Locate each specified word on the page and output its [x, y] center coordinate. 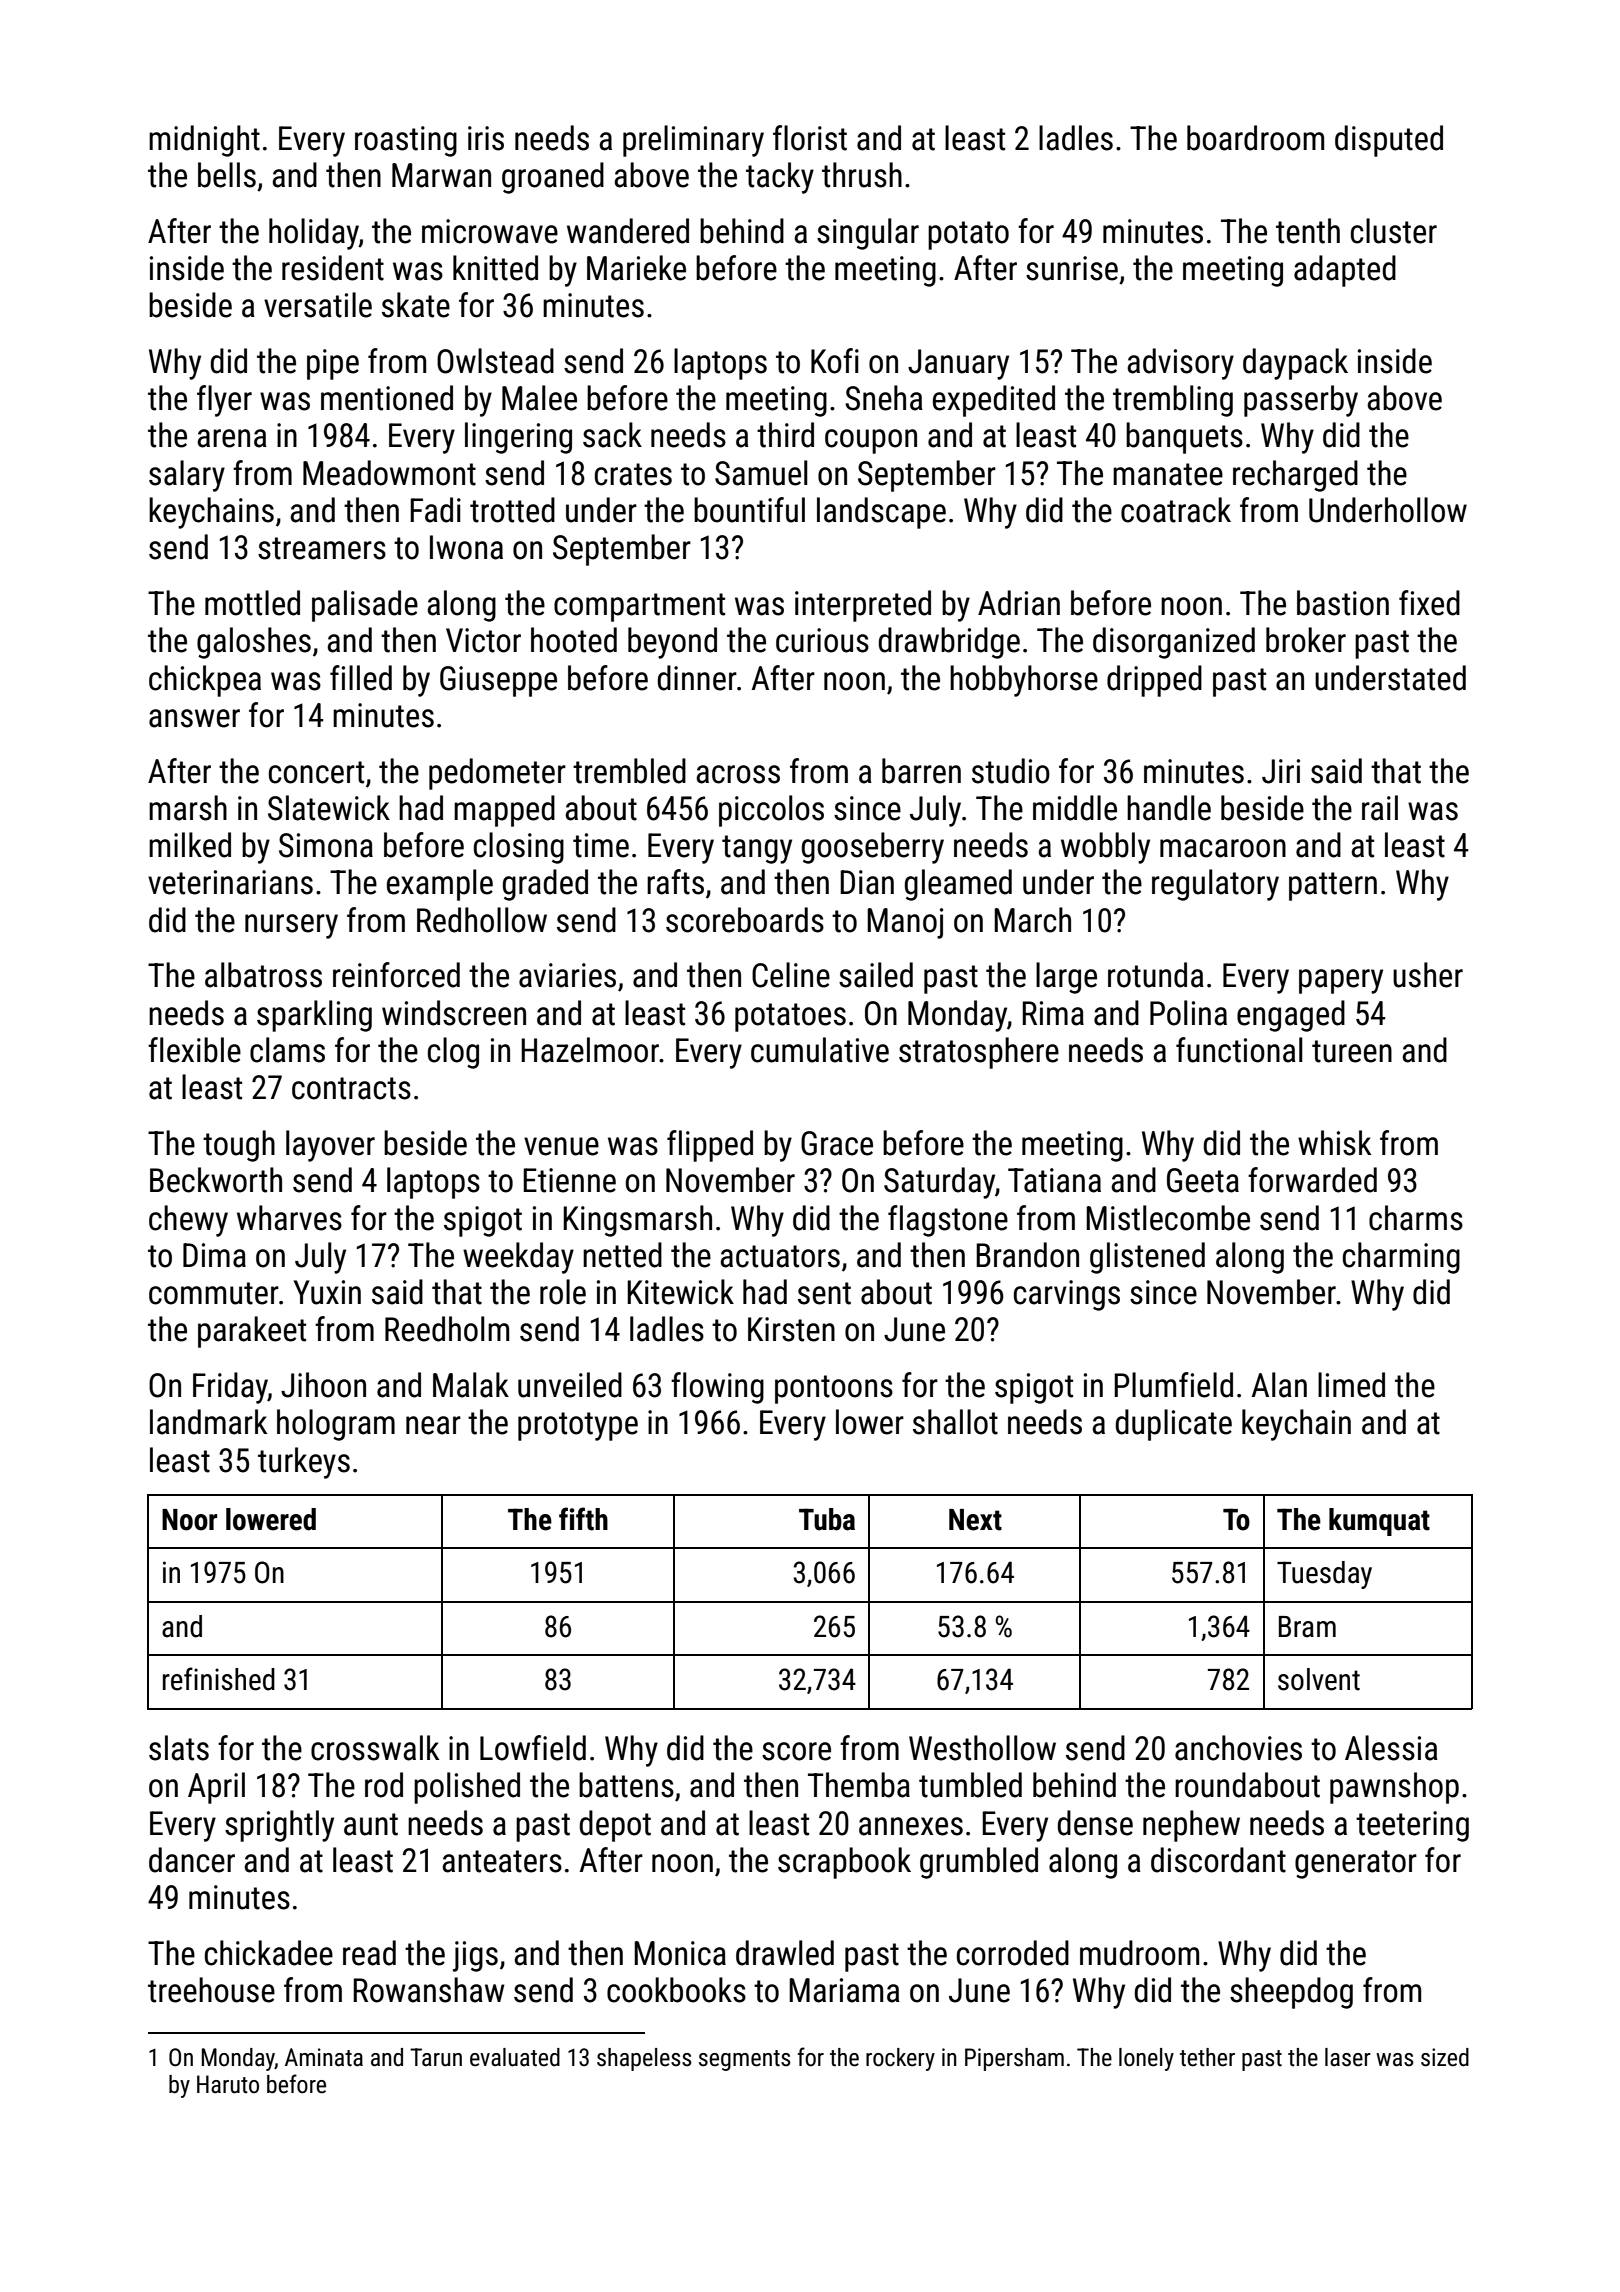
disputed [1389, 141]
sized [1445, 2057]
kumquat [1379, 1522]
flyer [224, 401]
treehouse [211, 1990]
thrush [862, 175]
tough [239, 1146]
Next [975, 1520]
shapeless [644, 2059]
